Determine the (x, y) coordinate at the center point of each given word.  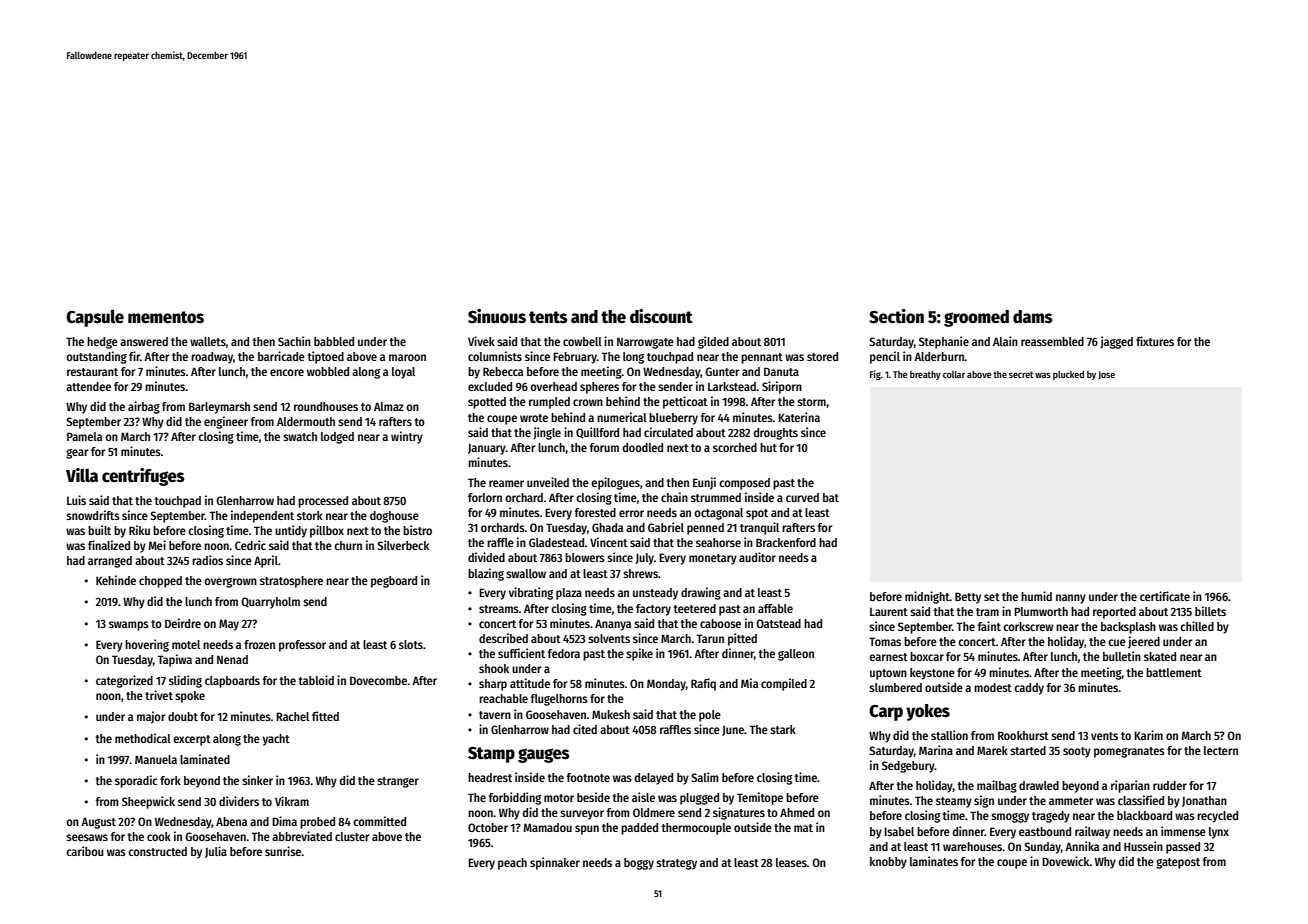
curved (802, 497)
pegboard (394, 582)
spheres (599, 388)
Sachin (294, 341)
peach (512, 864)
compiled (784, 684)
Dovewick (1066, 861)
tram (987, 612)
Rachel (292, 716)
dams (1033, 317)
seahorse (718, 542)
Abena (231, 821)
